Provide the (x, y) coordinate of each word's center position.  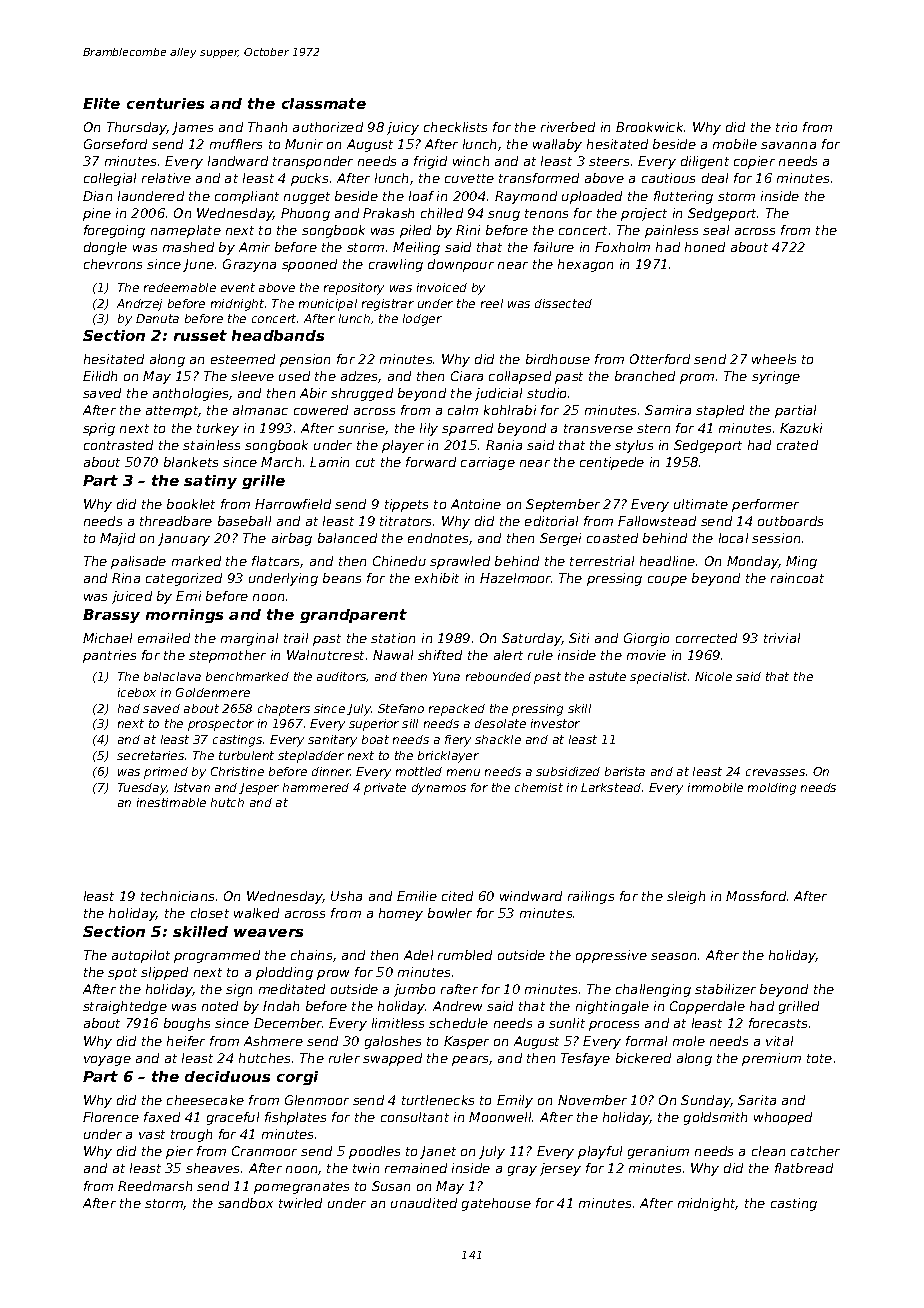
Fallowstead (657, 521)
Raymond (526, 197)
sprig (99, 429)
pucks (309, 179)
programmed (217, 956)
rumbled (465, 955)
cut (365, 462)
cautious (668, 178)
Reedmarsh (155, 1186)
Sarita (757, 1100)
